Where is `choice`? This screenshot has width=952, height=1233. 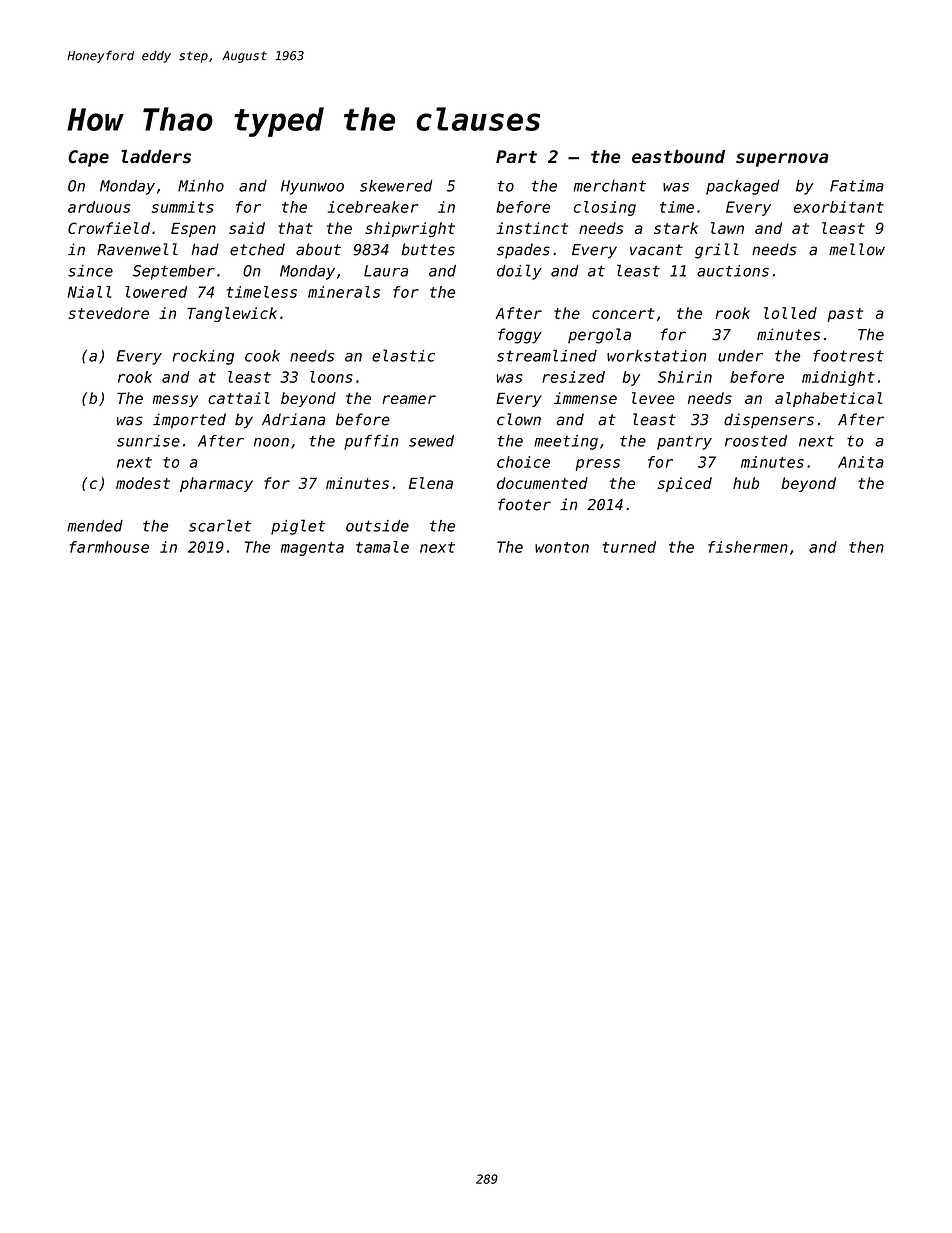
choice is located at coordinates (523, 462).
